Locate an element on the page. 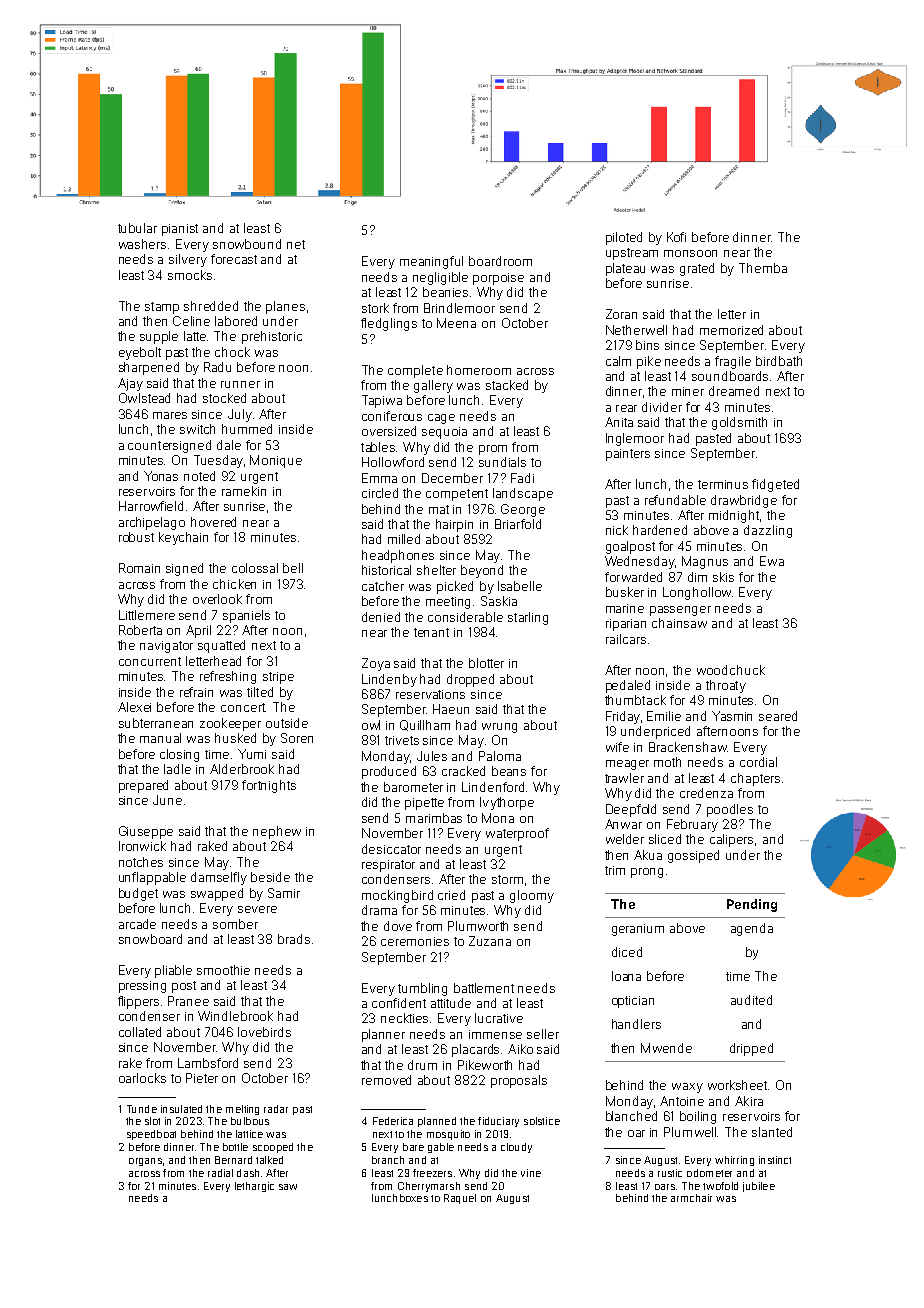  prehistoric is located at coordinates (272, 337).
